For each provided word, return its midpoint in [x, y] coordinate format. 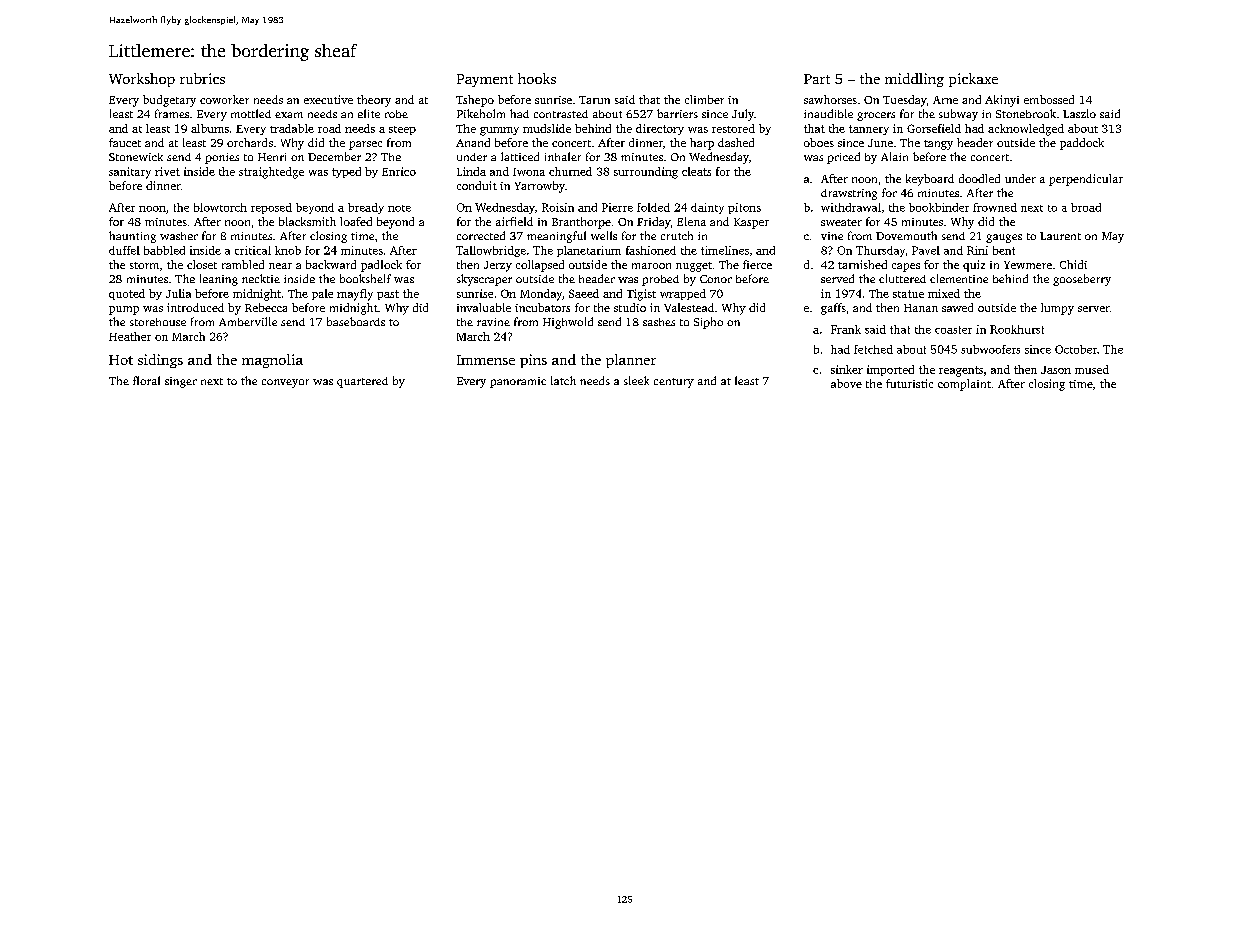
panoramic [518, 382]
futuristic [909, 383]
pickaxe [973, 80]
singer [181, 382]
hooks [537, 78]
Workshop [142, 80]
